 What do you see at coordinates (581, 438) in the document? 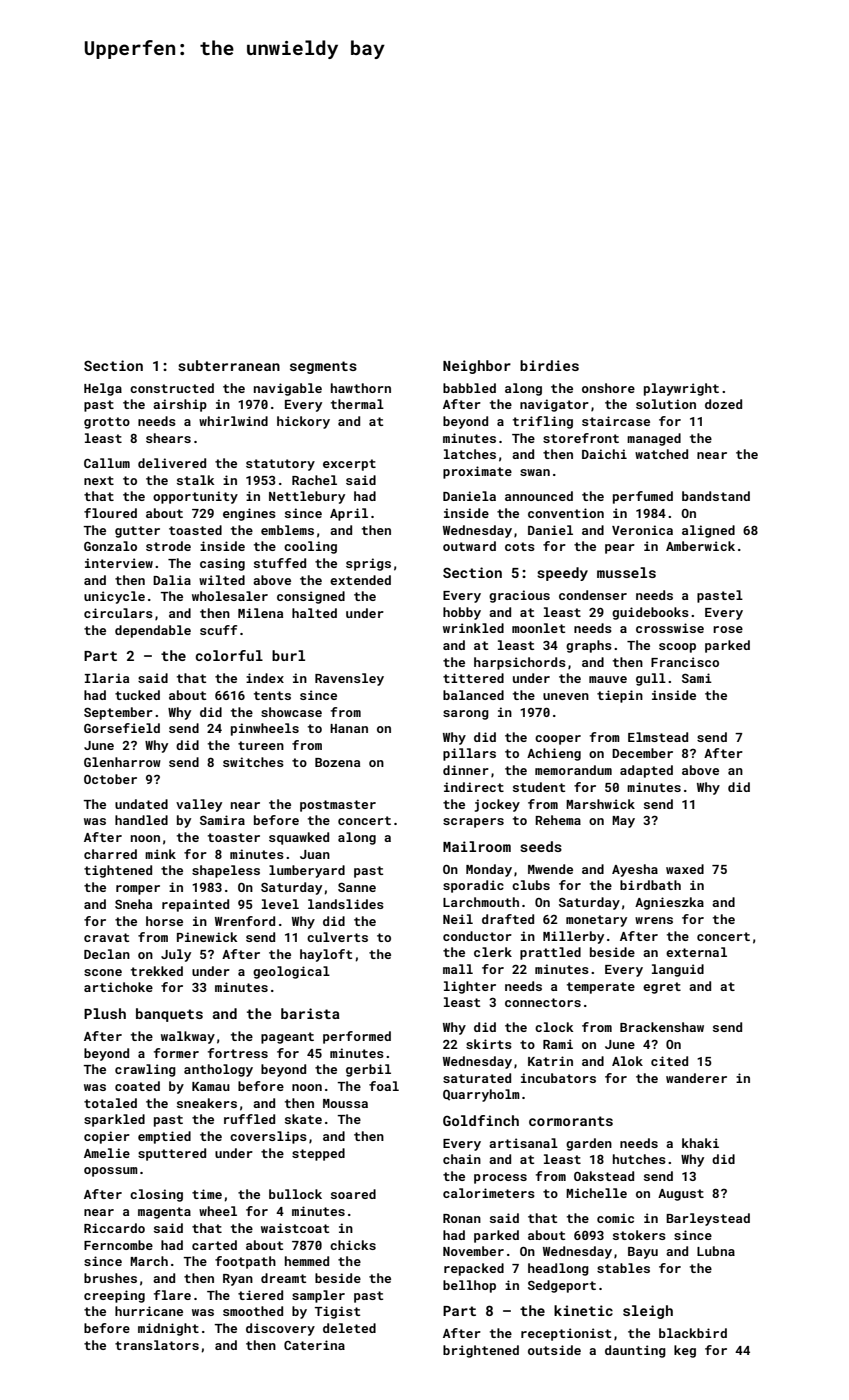
I see `storefront` at bounding box center [581, 438].
